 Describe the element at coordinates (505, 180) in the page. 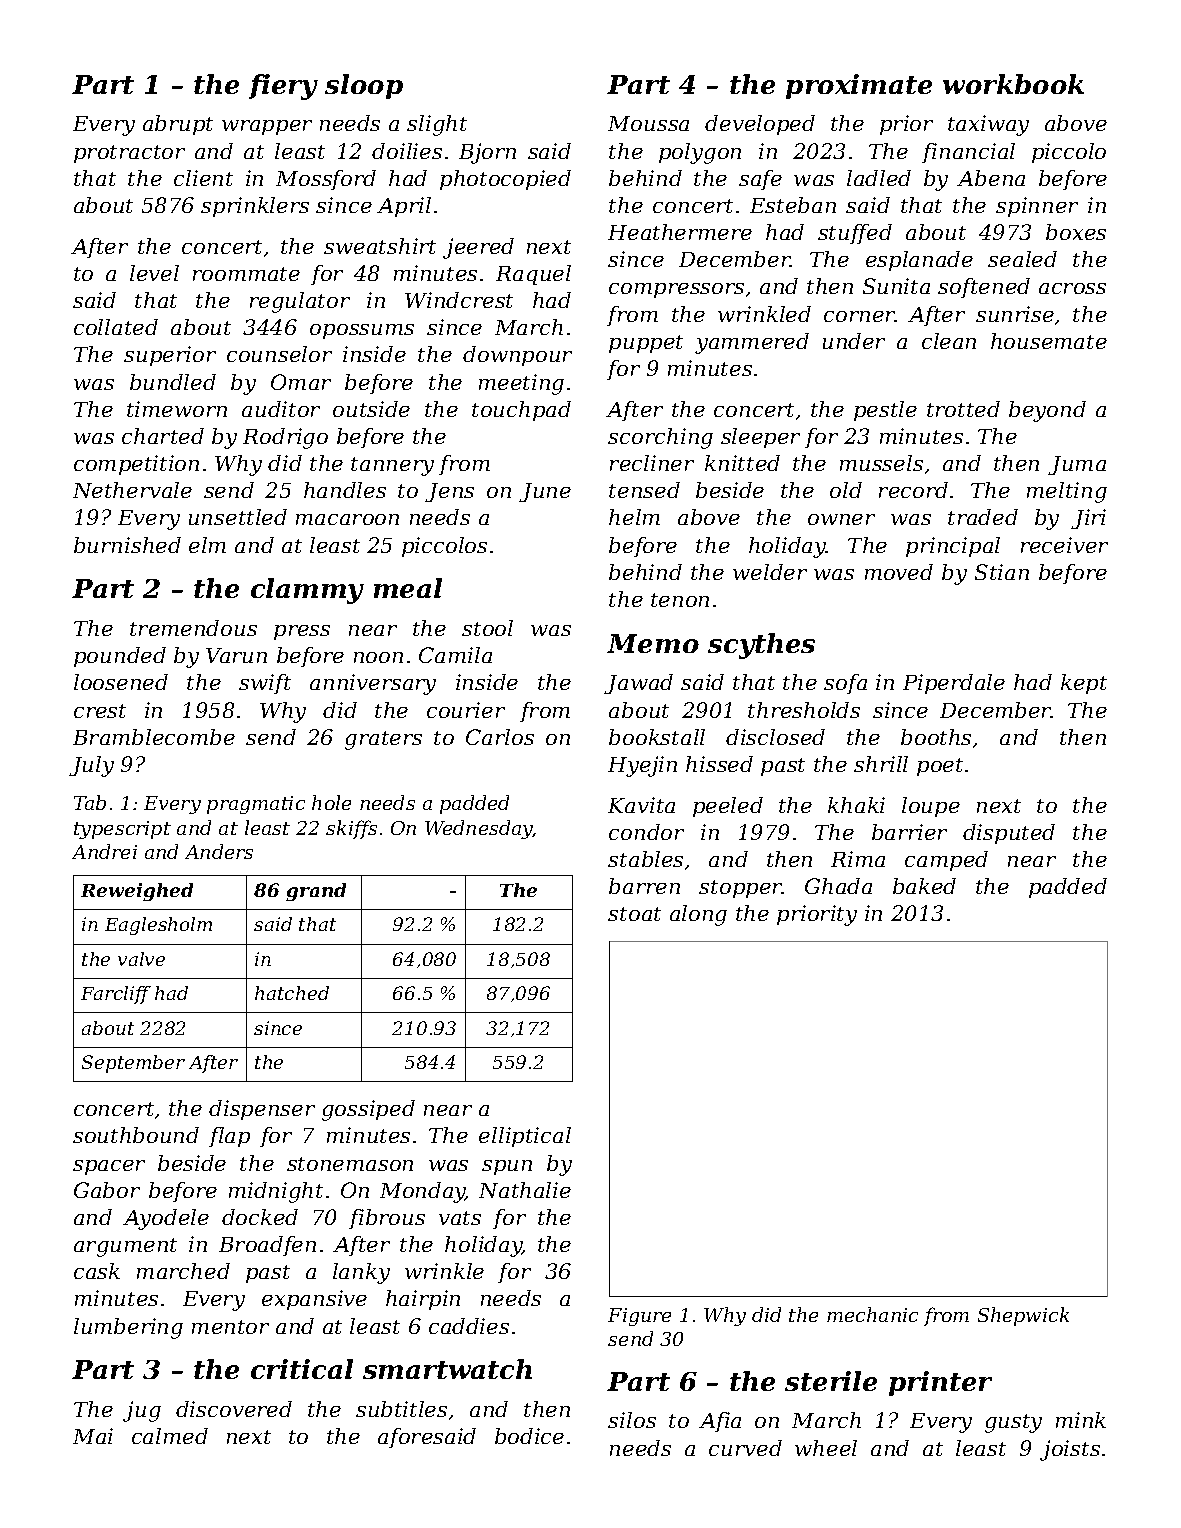

I see `photocopied` at that location.
